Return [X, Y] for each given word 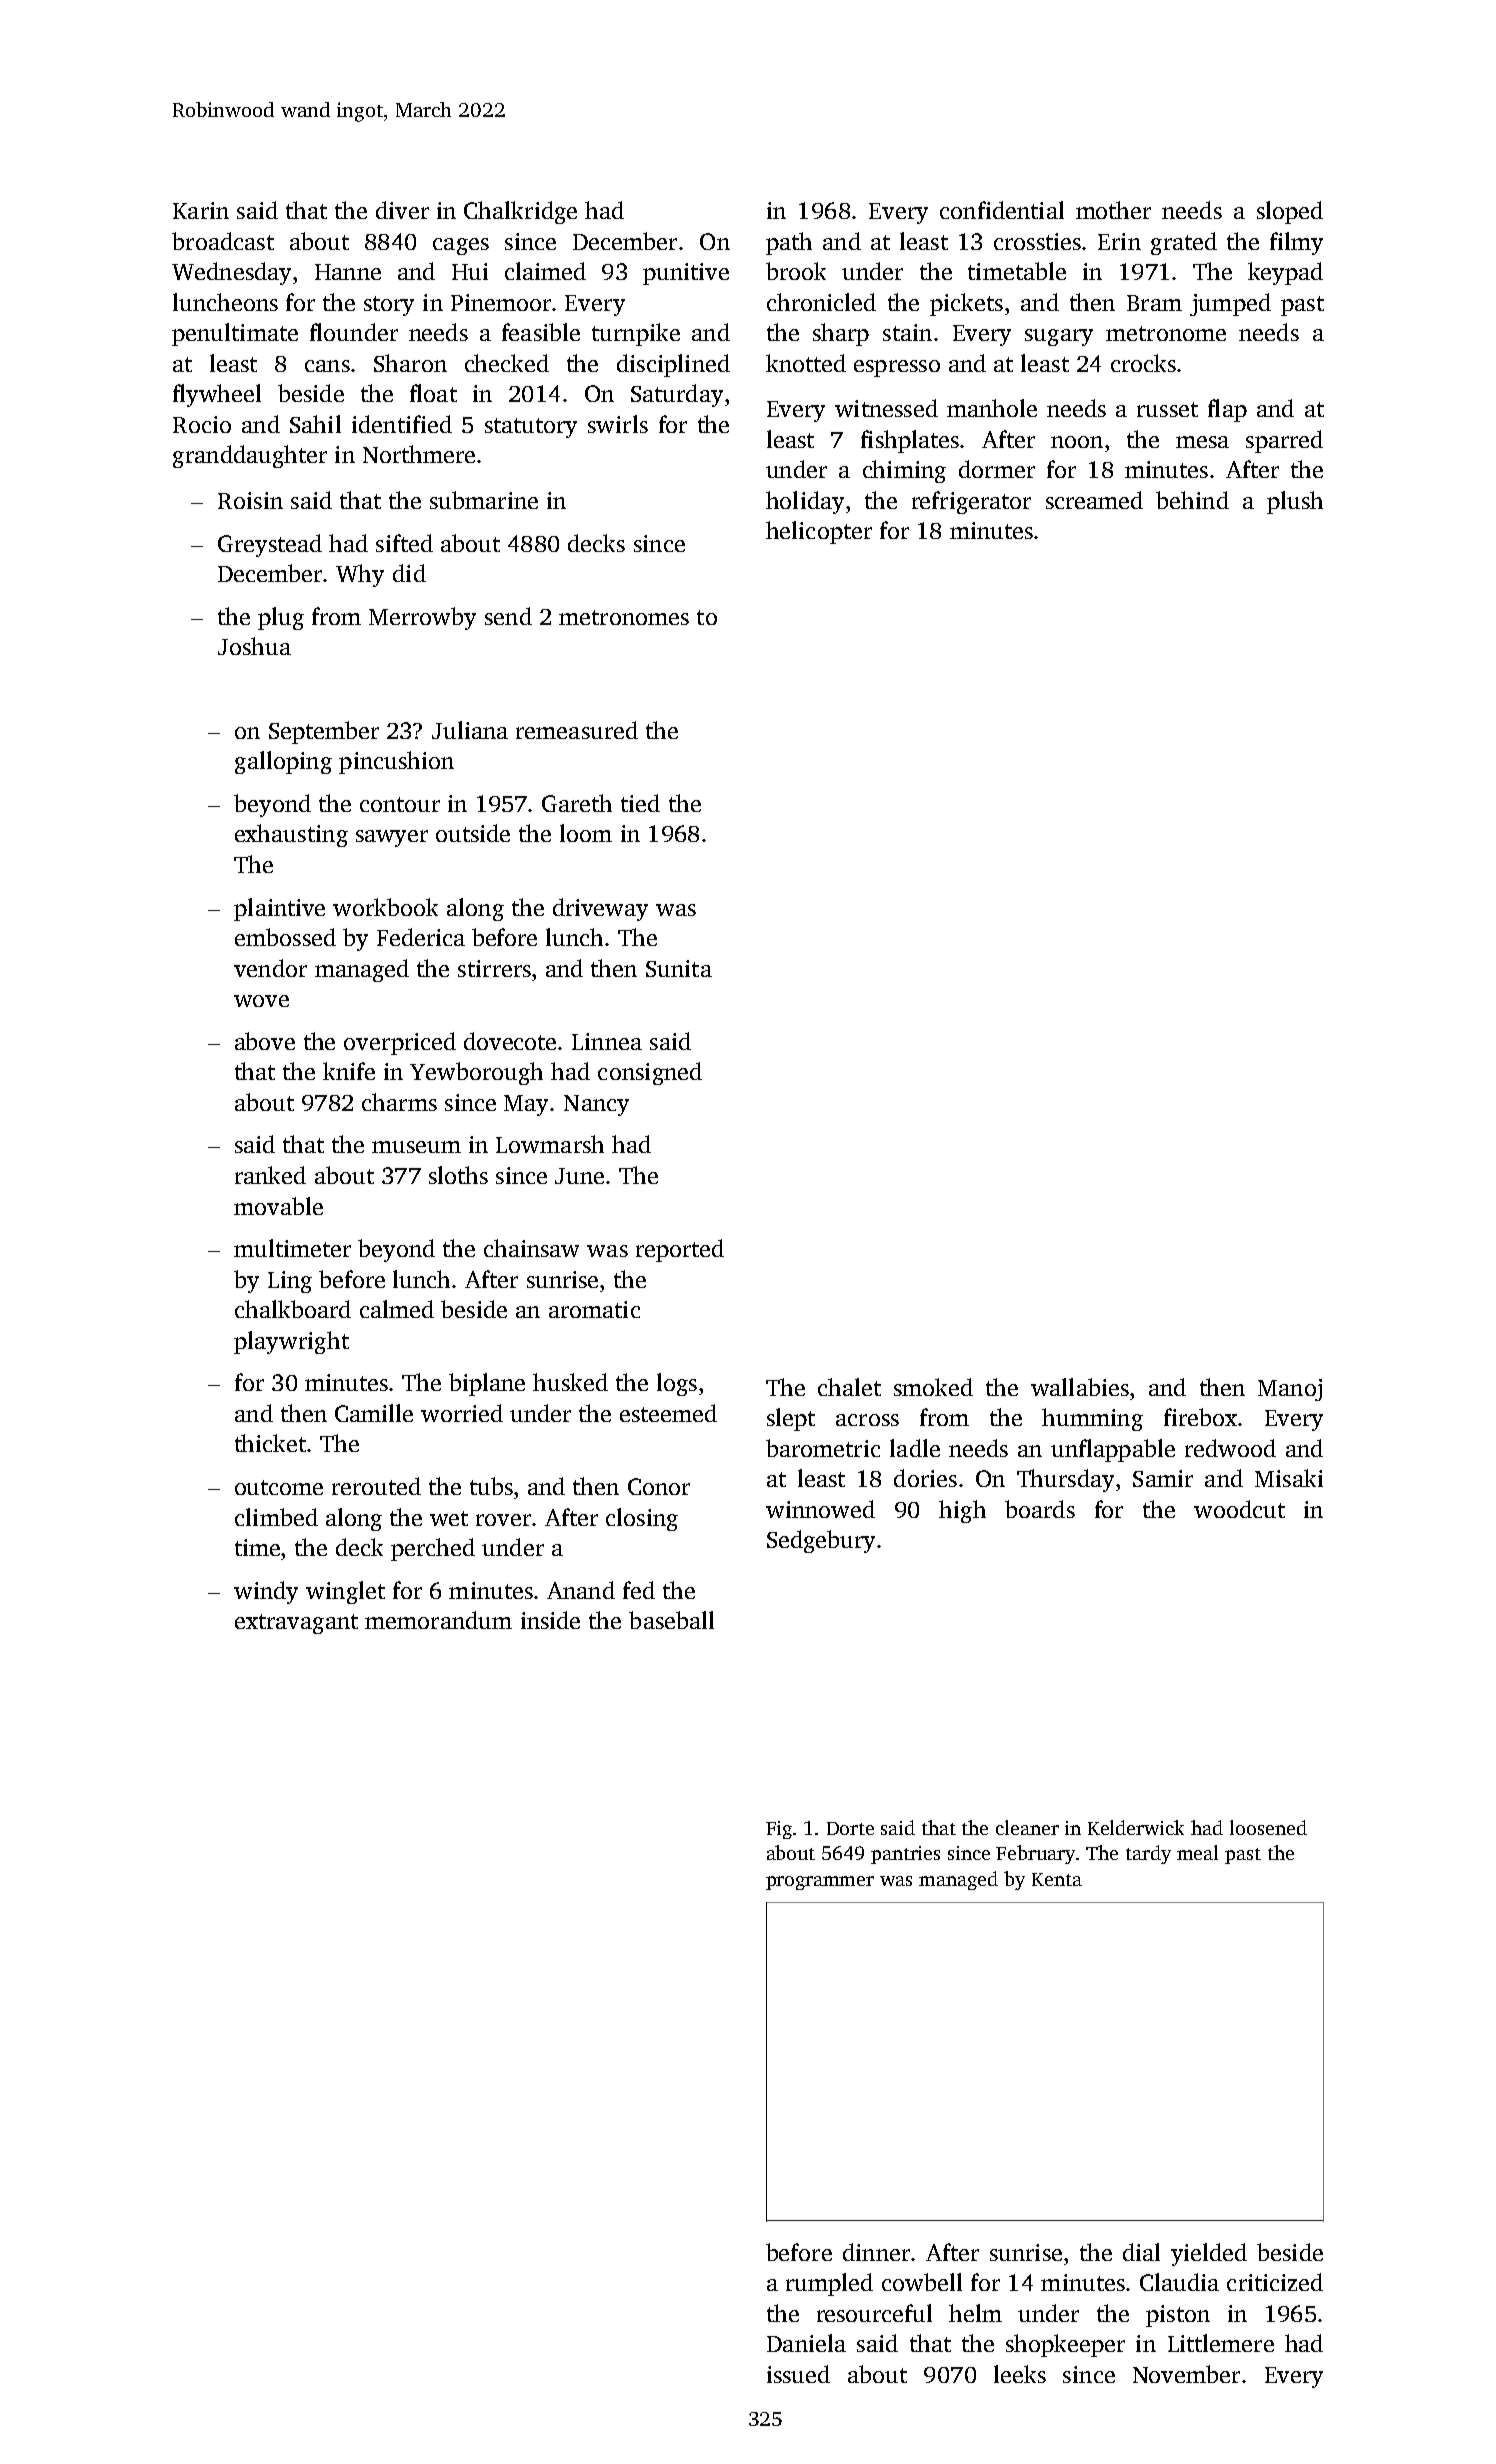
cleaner [1027, 1827]
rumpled [829, 2284]
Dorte [850, 1828]
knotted [806, 363]
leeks [1020, 2374]
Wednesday [231, 273]
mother [1113, 210]
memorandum [438, 1620]
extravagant [296, 1624]
